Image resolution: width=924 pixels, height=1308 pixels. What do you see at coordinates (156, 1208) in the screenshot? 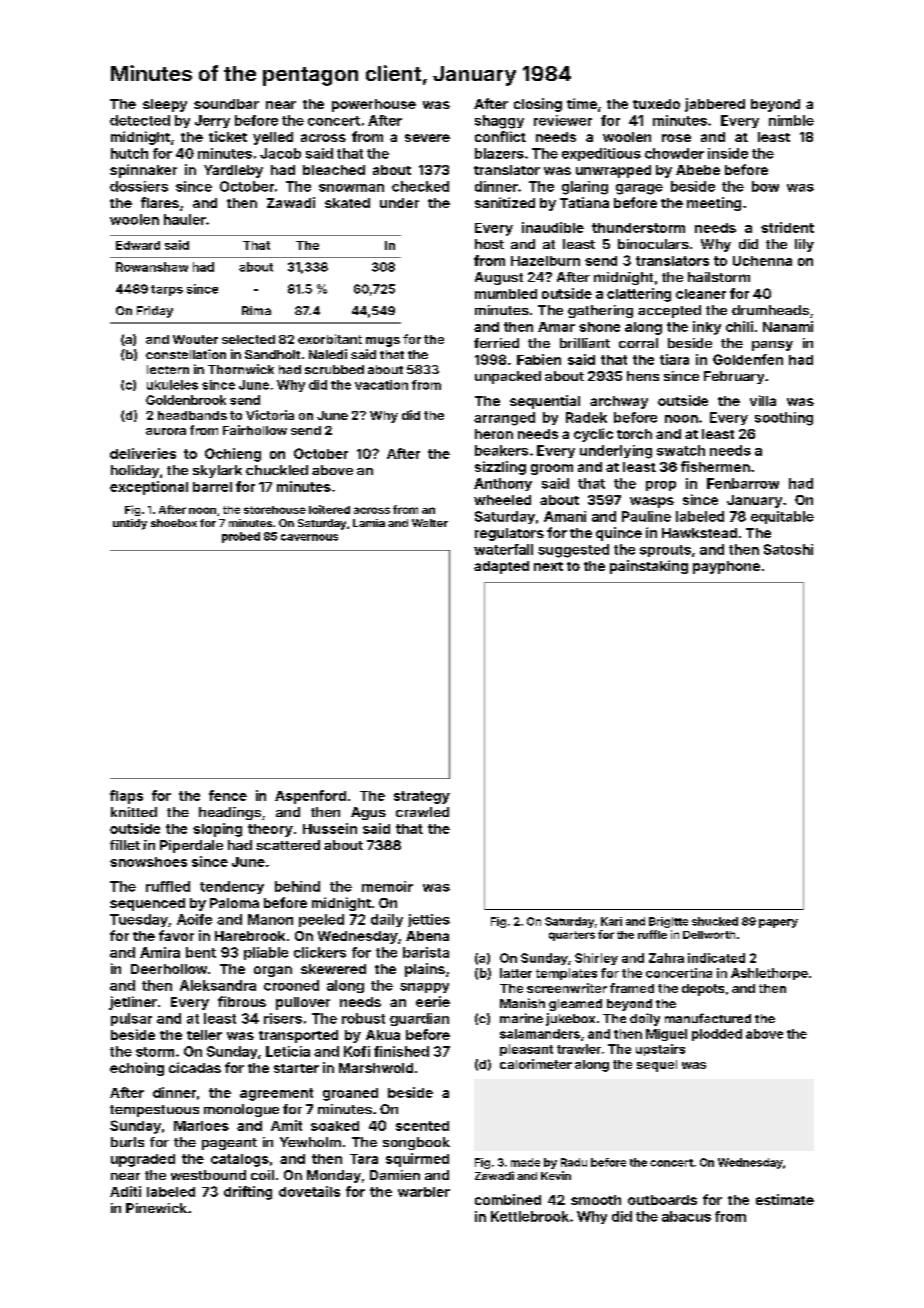
I see `Pinewick` at bounding box center [156, 1208].
